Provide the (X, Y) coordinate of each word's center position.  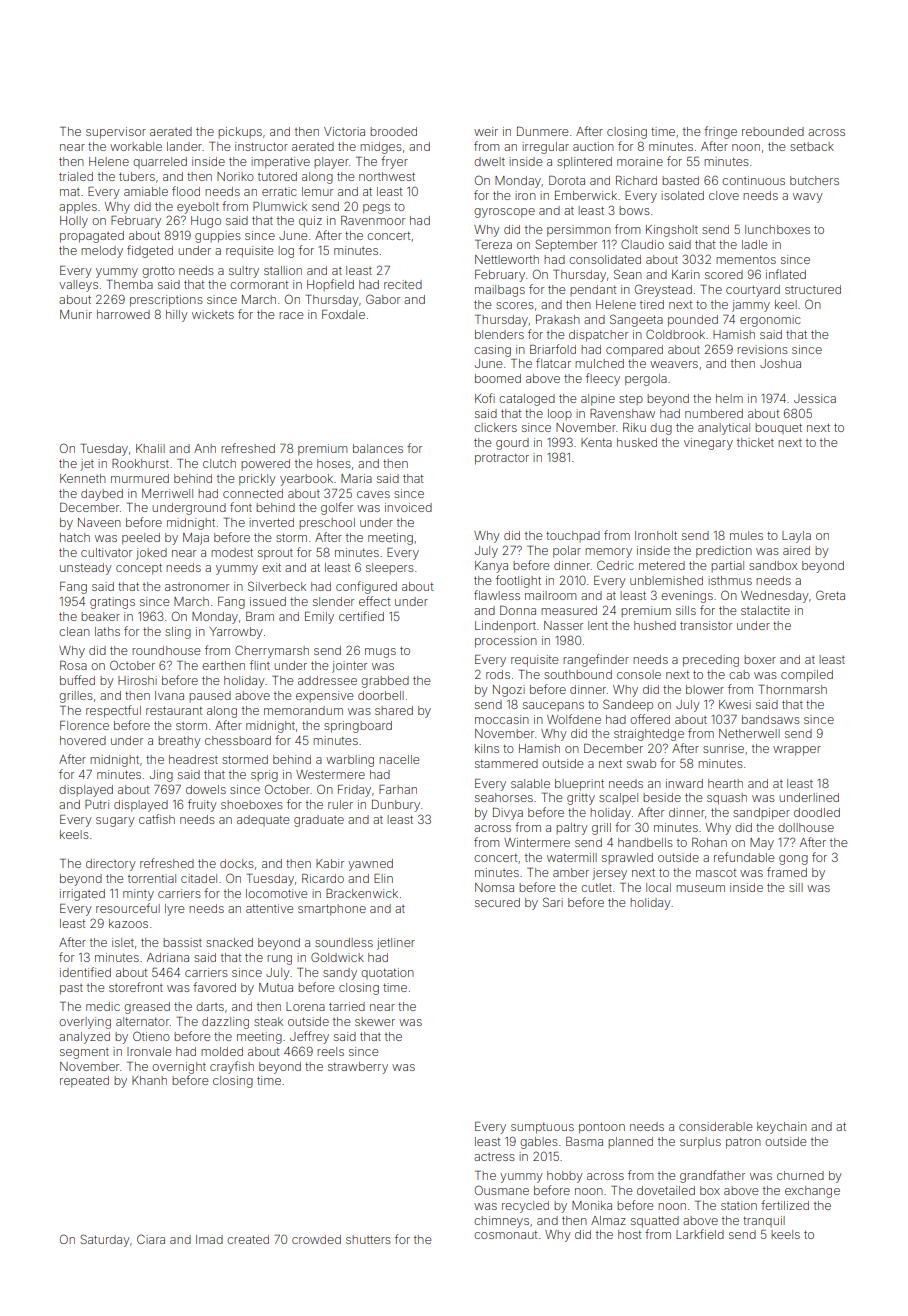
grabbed (385, 682)
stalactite (765, 610)
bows (634, 210)
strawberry (358, 1068)
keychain (782, 1128)
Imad (209, 1239)
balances (378, 448)
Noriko (235, 176)
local (658, 887)
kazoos (128, 923)
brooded (393, 131)
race (291, 315)
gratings (112, 603)
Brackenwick (362, 893)
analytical (724, 429)
